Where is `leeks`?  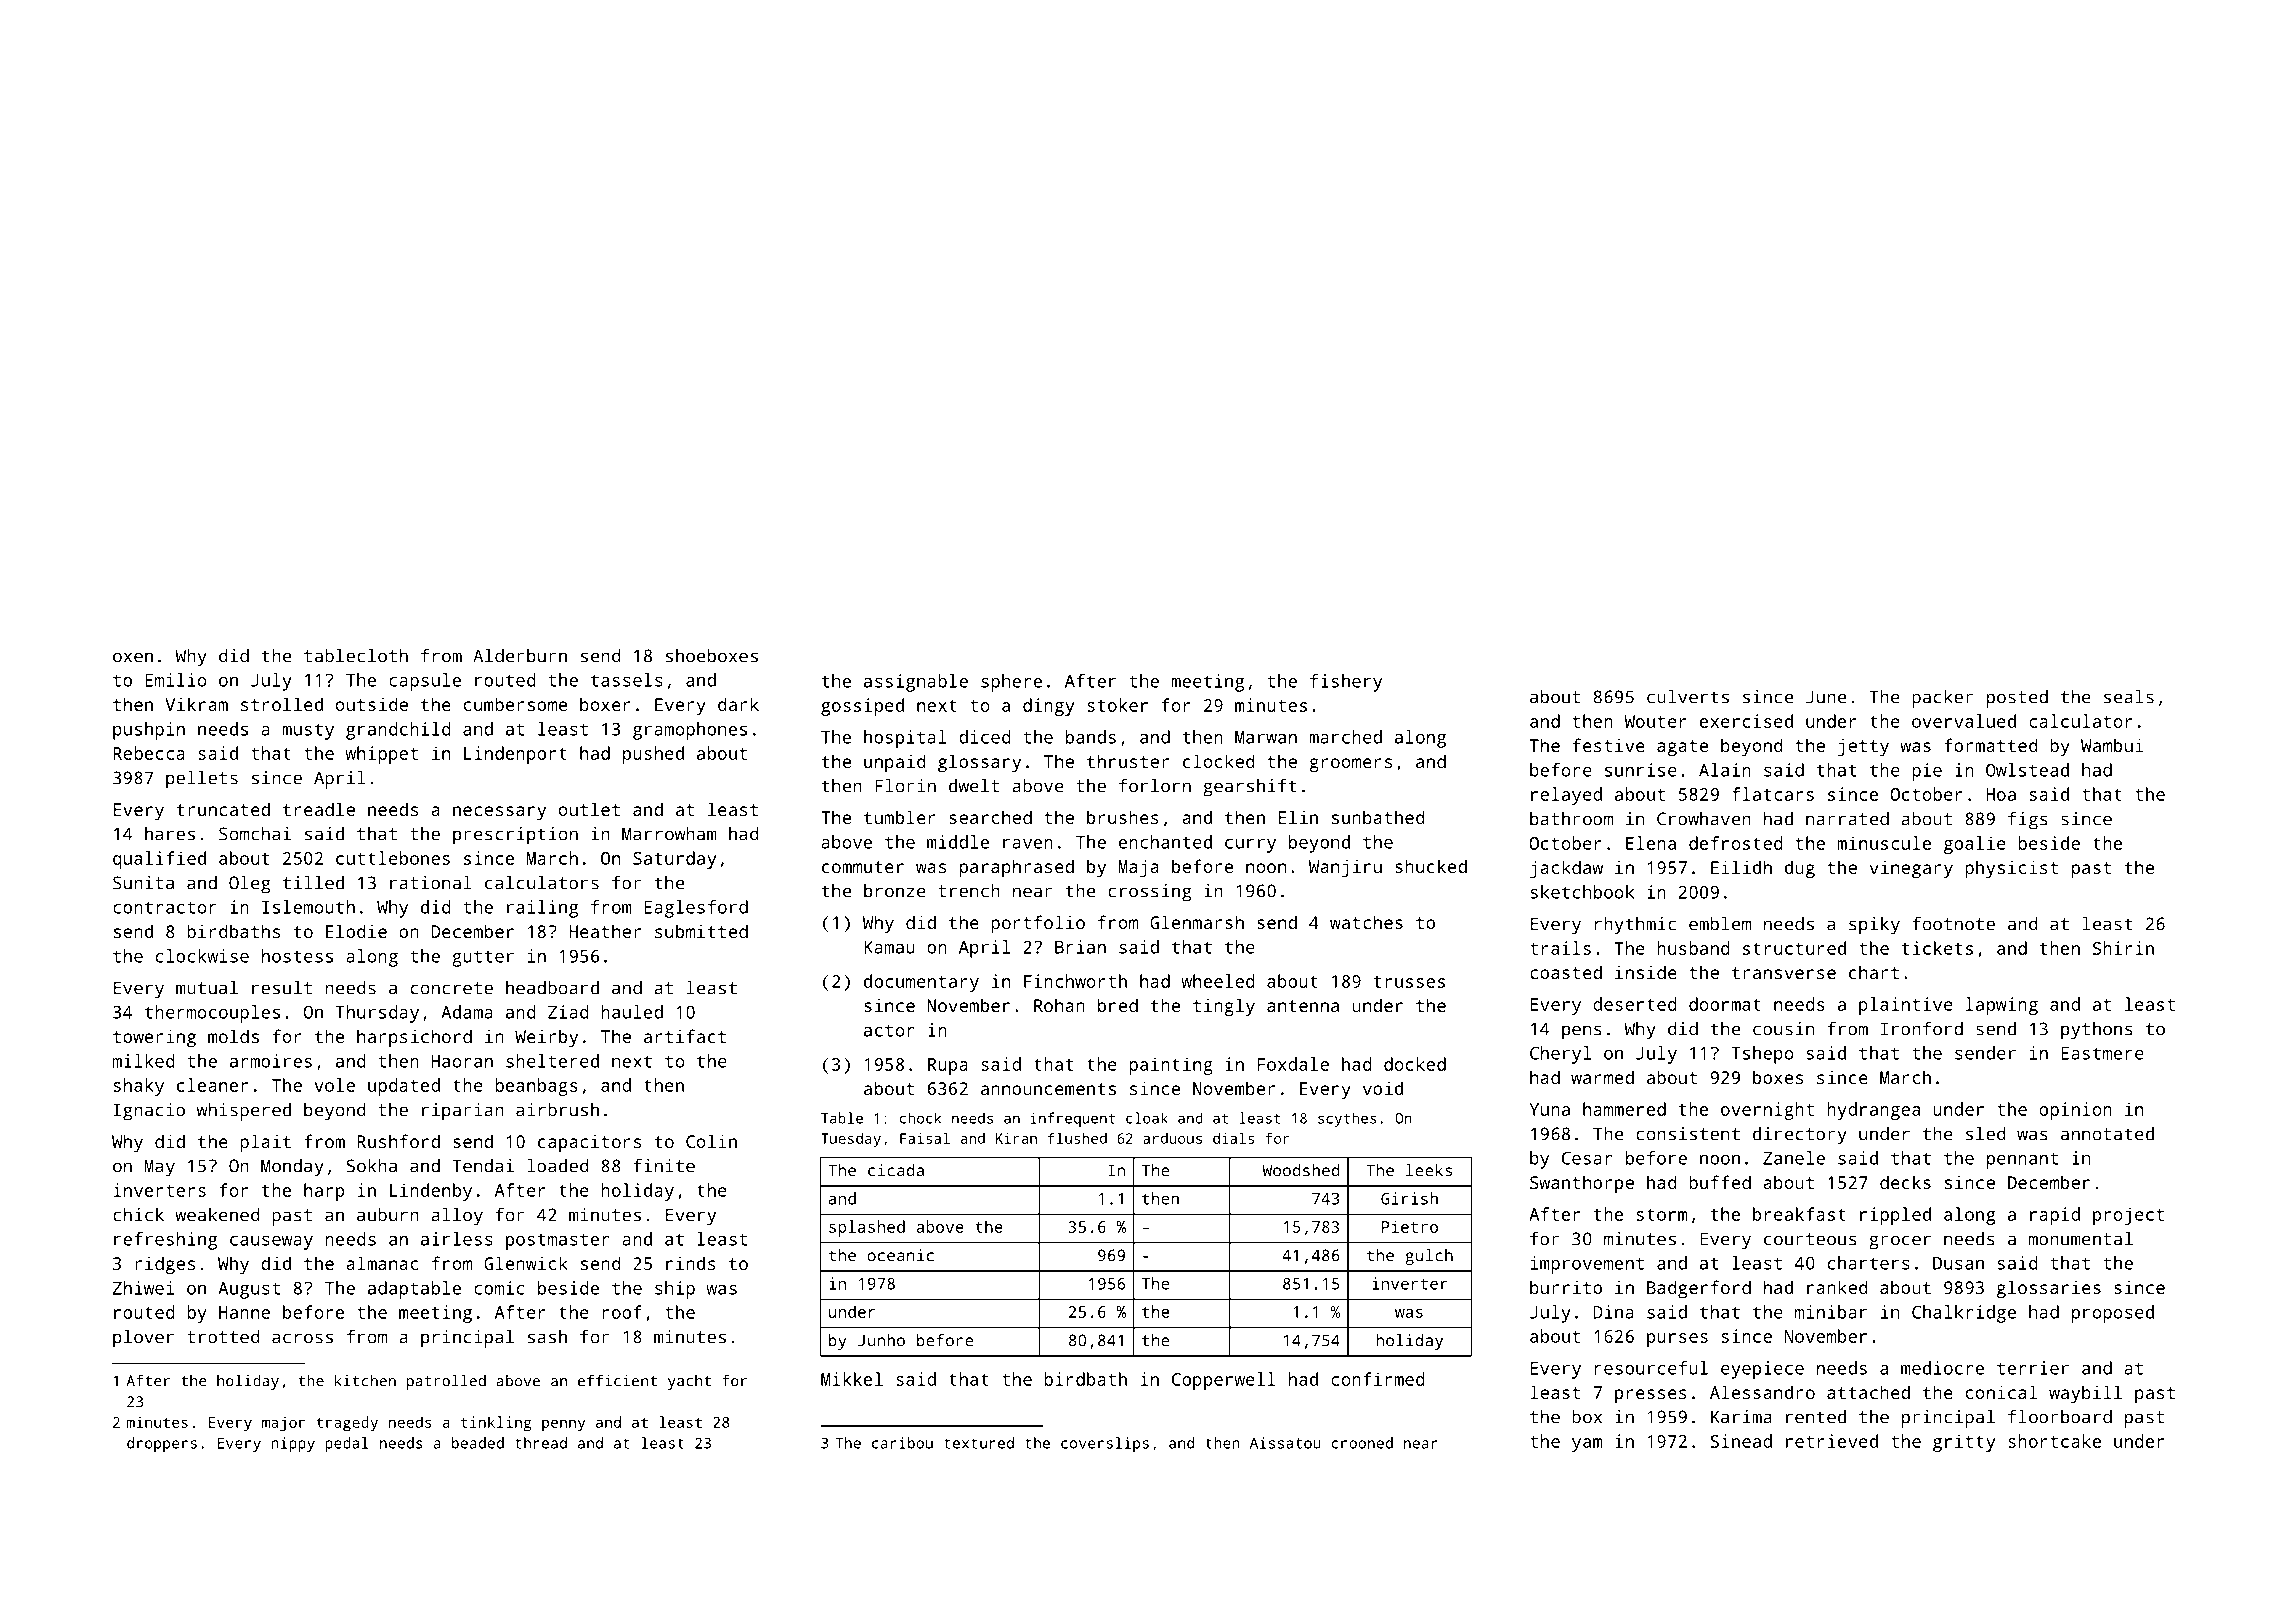
leeks is located at coordinates (1429, 1170).
